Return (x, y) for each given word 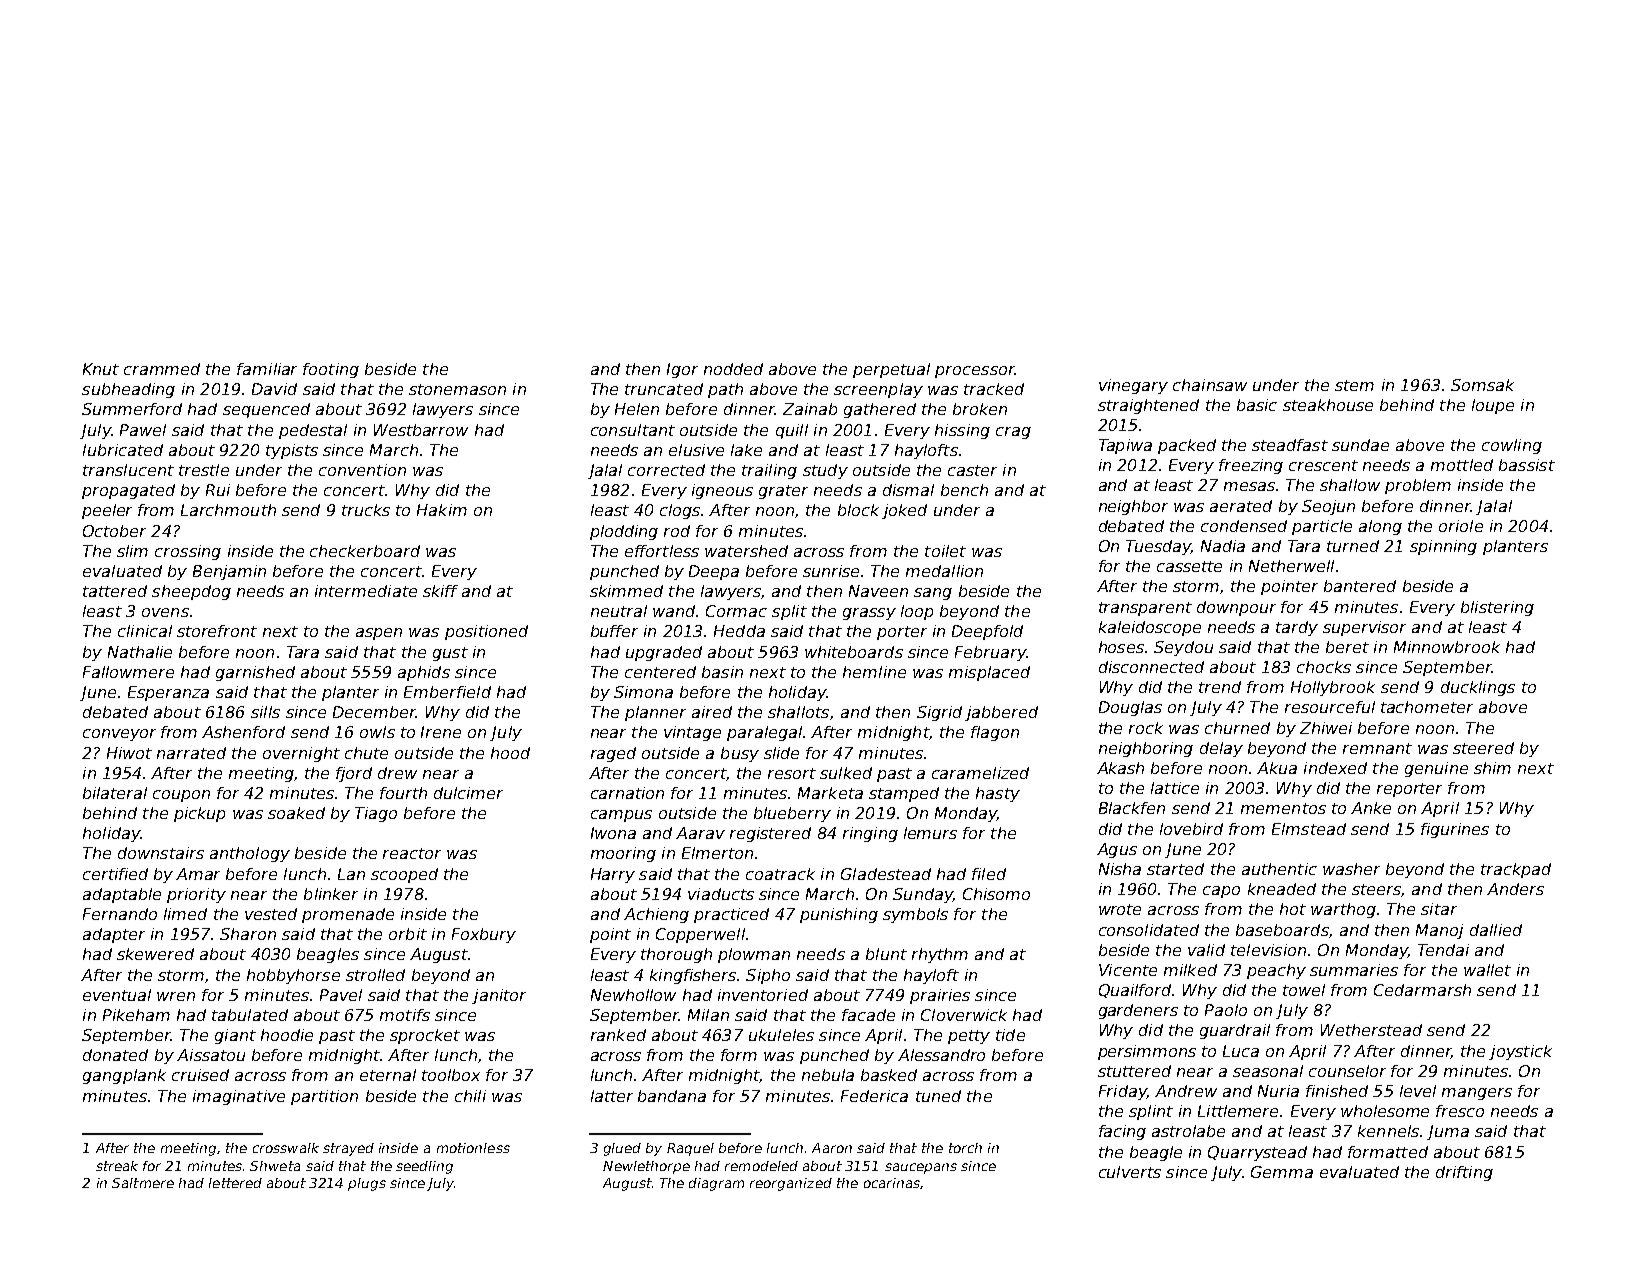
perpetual (891, 370)
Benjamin (229, 572)
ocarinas (892, 1183)
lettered (235, 1183)
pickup (199, 814)
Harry (613, 875)
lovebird (1191, 829)
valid (1206, 950)
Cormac (736, 611)
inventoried (763, 995)
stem (1354, 385)
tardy (1297, 628)
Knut (101, 369)
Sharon (248, 934)
